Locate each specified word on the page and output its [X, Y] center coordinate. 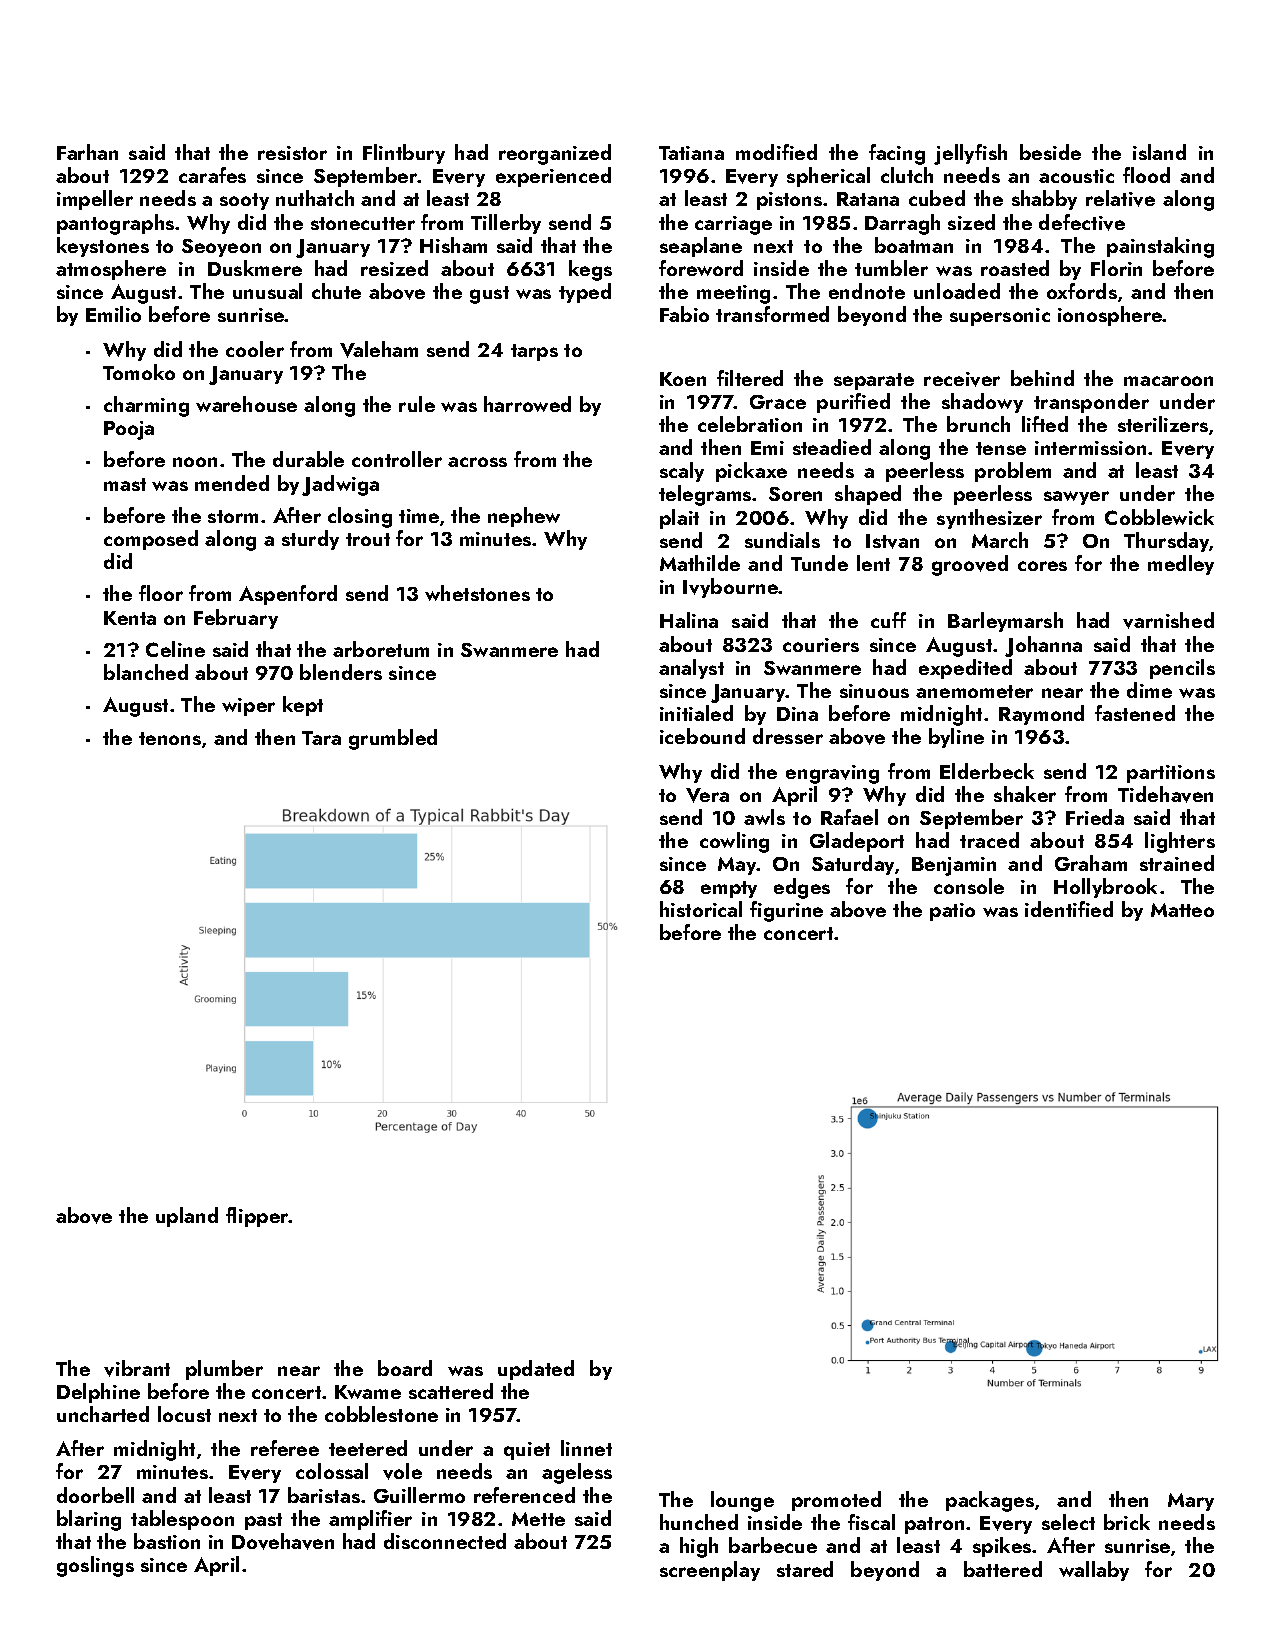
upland [187, 1217]
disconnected [445, 1541]
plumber [224, 1370]
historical [701, 909]
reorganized [555, 154]
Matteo [1182, 910]
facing [897, 154]
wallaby [1094, 1571]
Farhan [87, 152]
